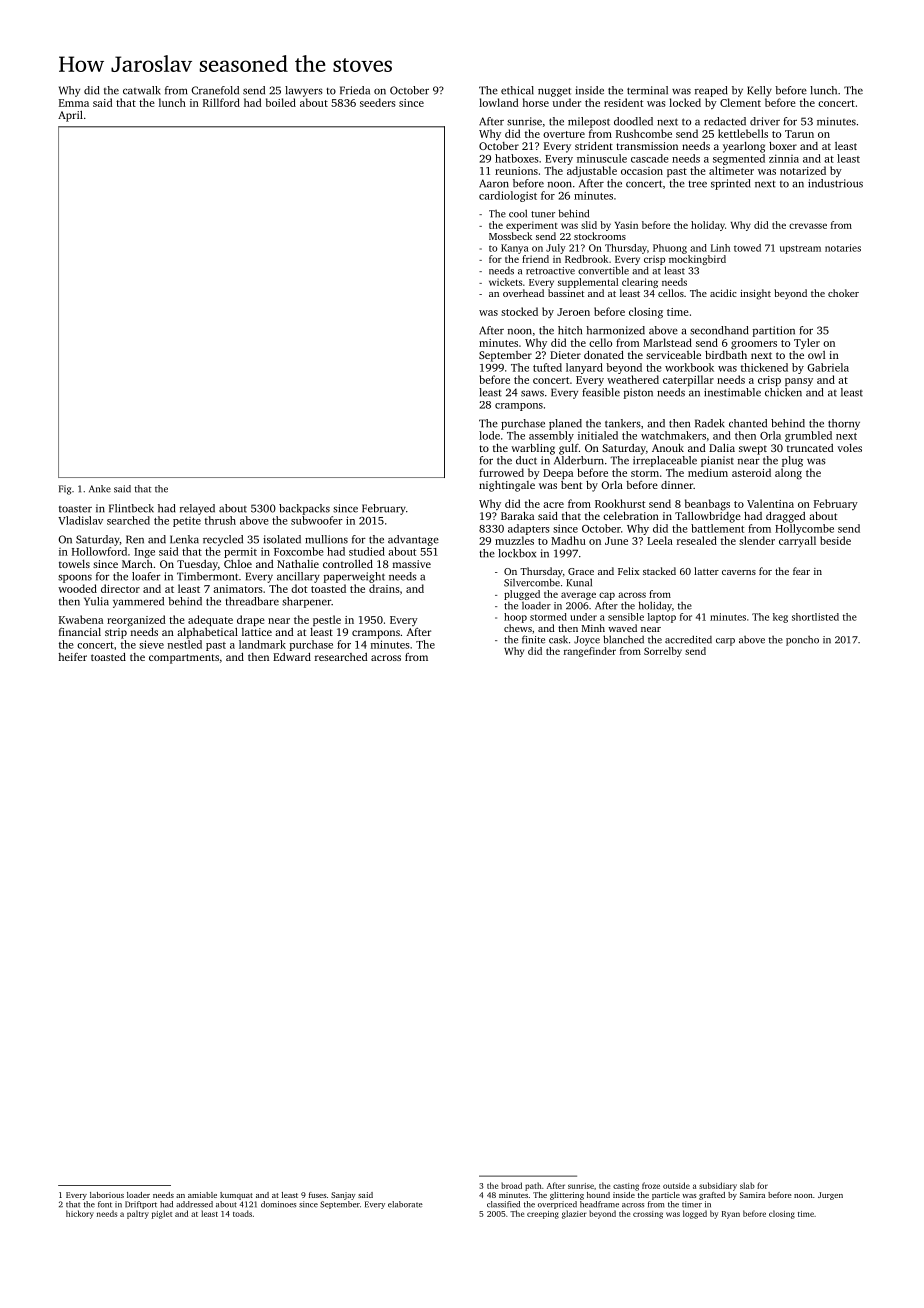 The width and height of the image is (924, 1308). I want to click on compartments, so click(184, 659).
